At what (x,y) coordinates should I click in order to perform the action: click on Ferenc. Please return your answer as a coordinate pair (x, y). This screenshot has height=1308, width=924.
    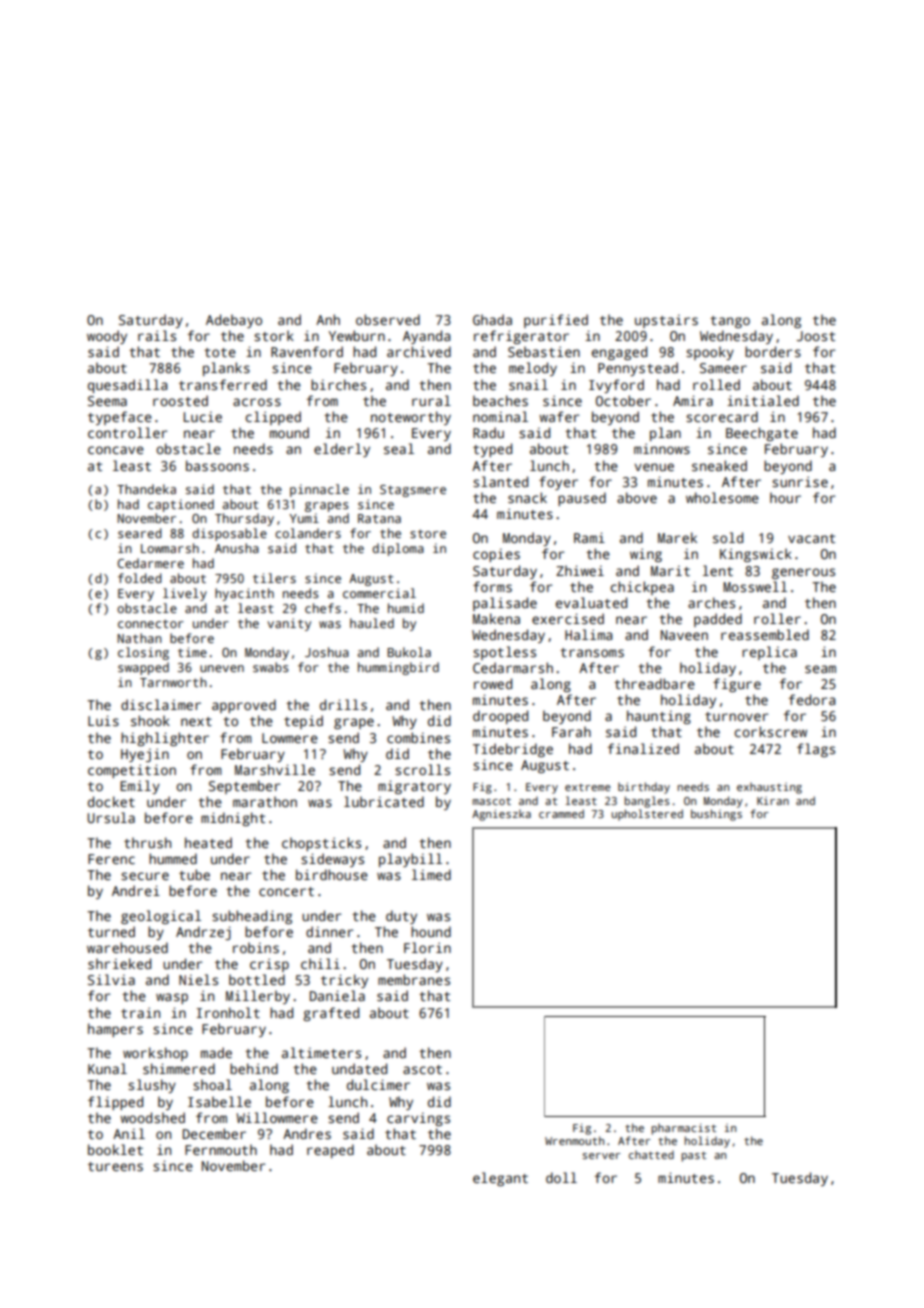
    Looking at the image, I should click on (111, 859).
